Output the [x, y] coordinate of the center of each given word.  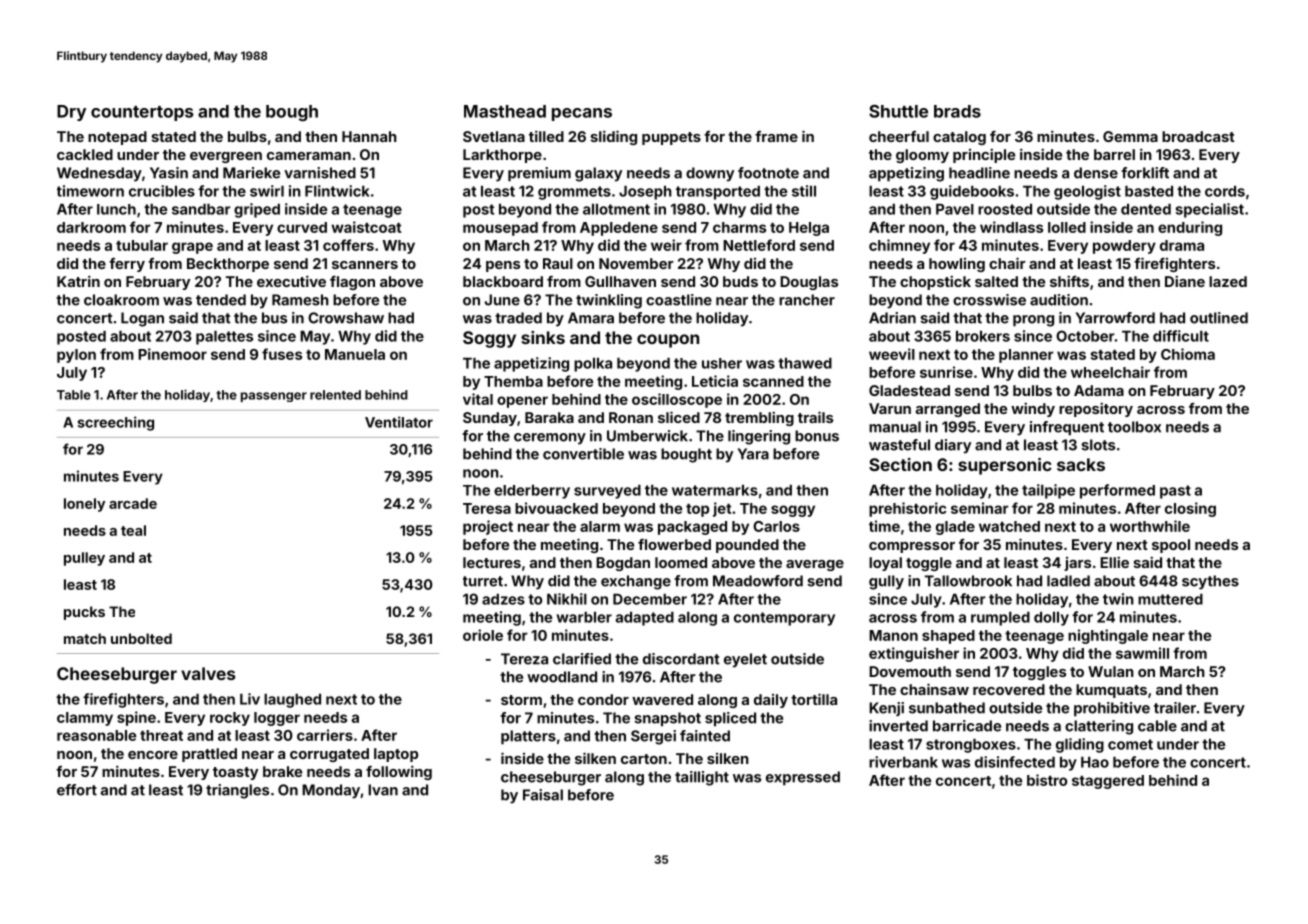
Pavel [955, 209]
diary [953, 446]
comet [1130, 744]
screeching [115, 423]
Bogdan [623, 564]
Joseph [645, 193]
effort [77, 790]
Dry [71, 113]
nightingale [1108, 636]
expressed [803, 778]
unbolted [141, 638]
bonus [817, 436]
